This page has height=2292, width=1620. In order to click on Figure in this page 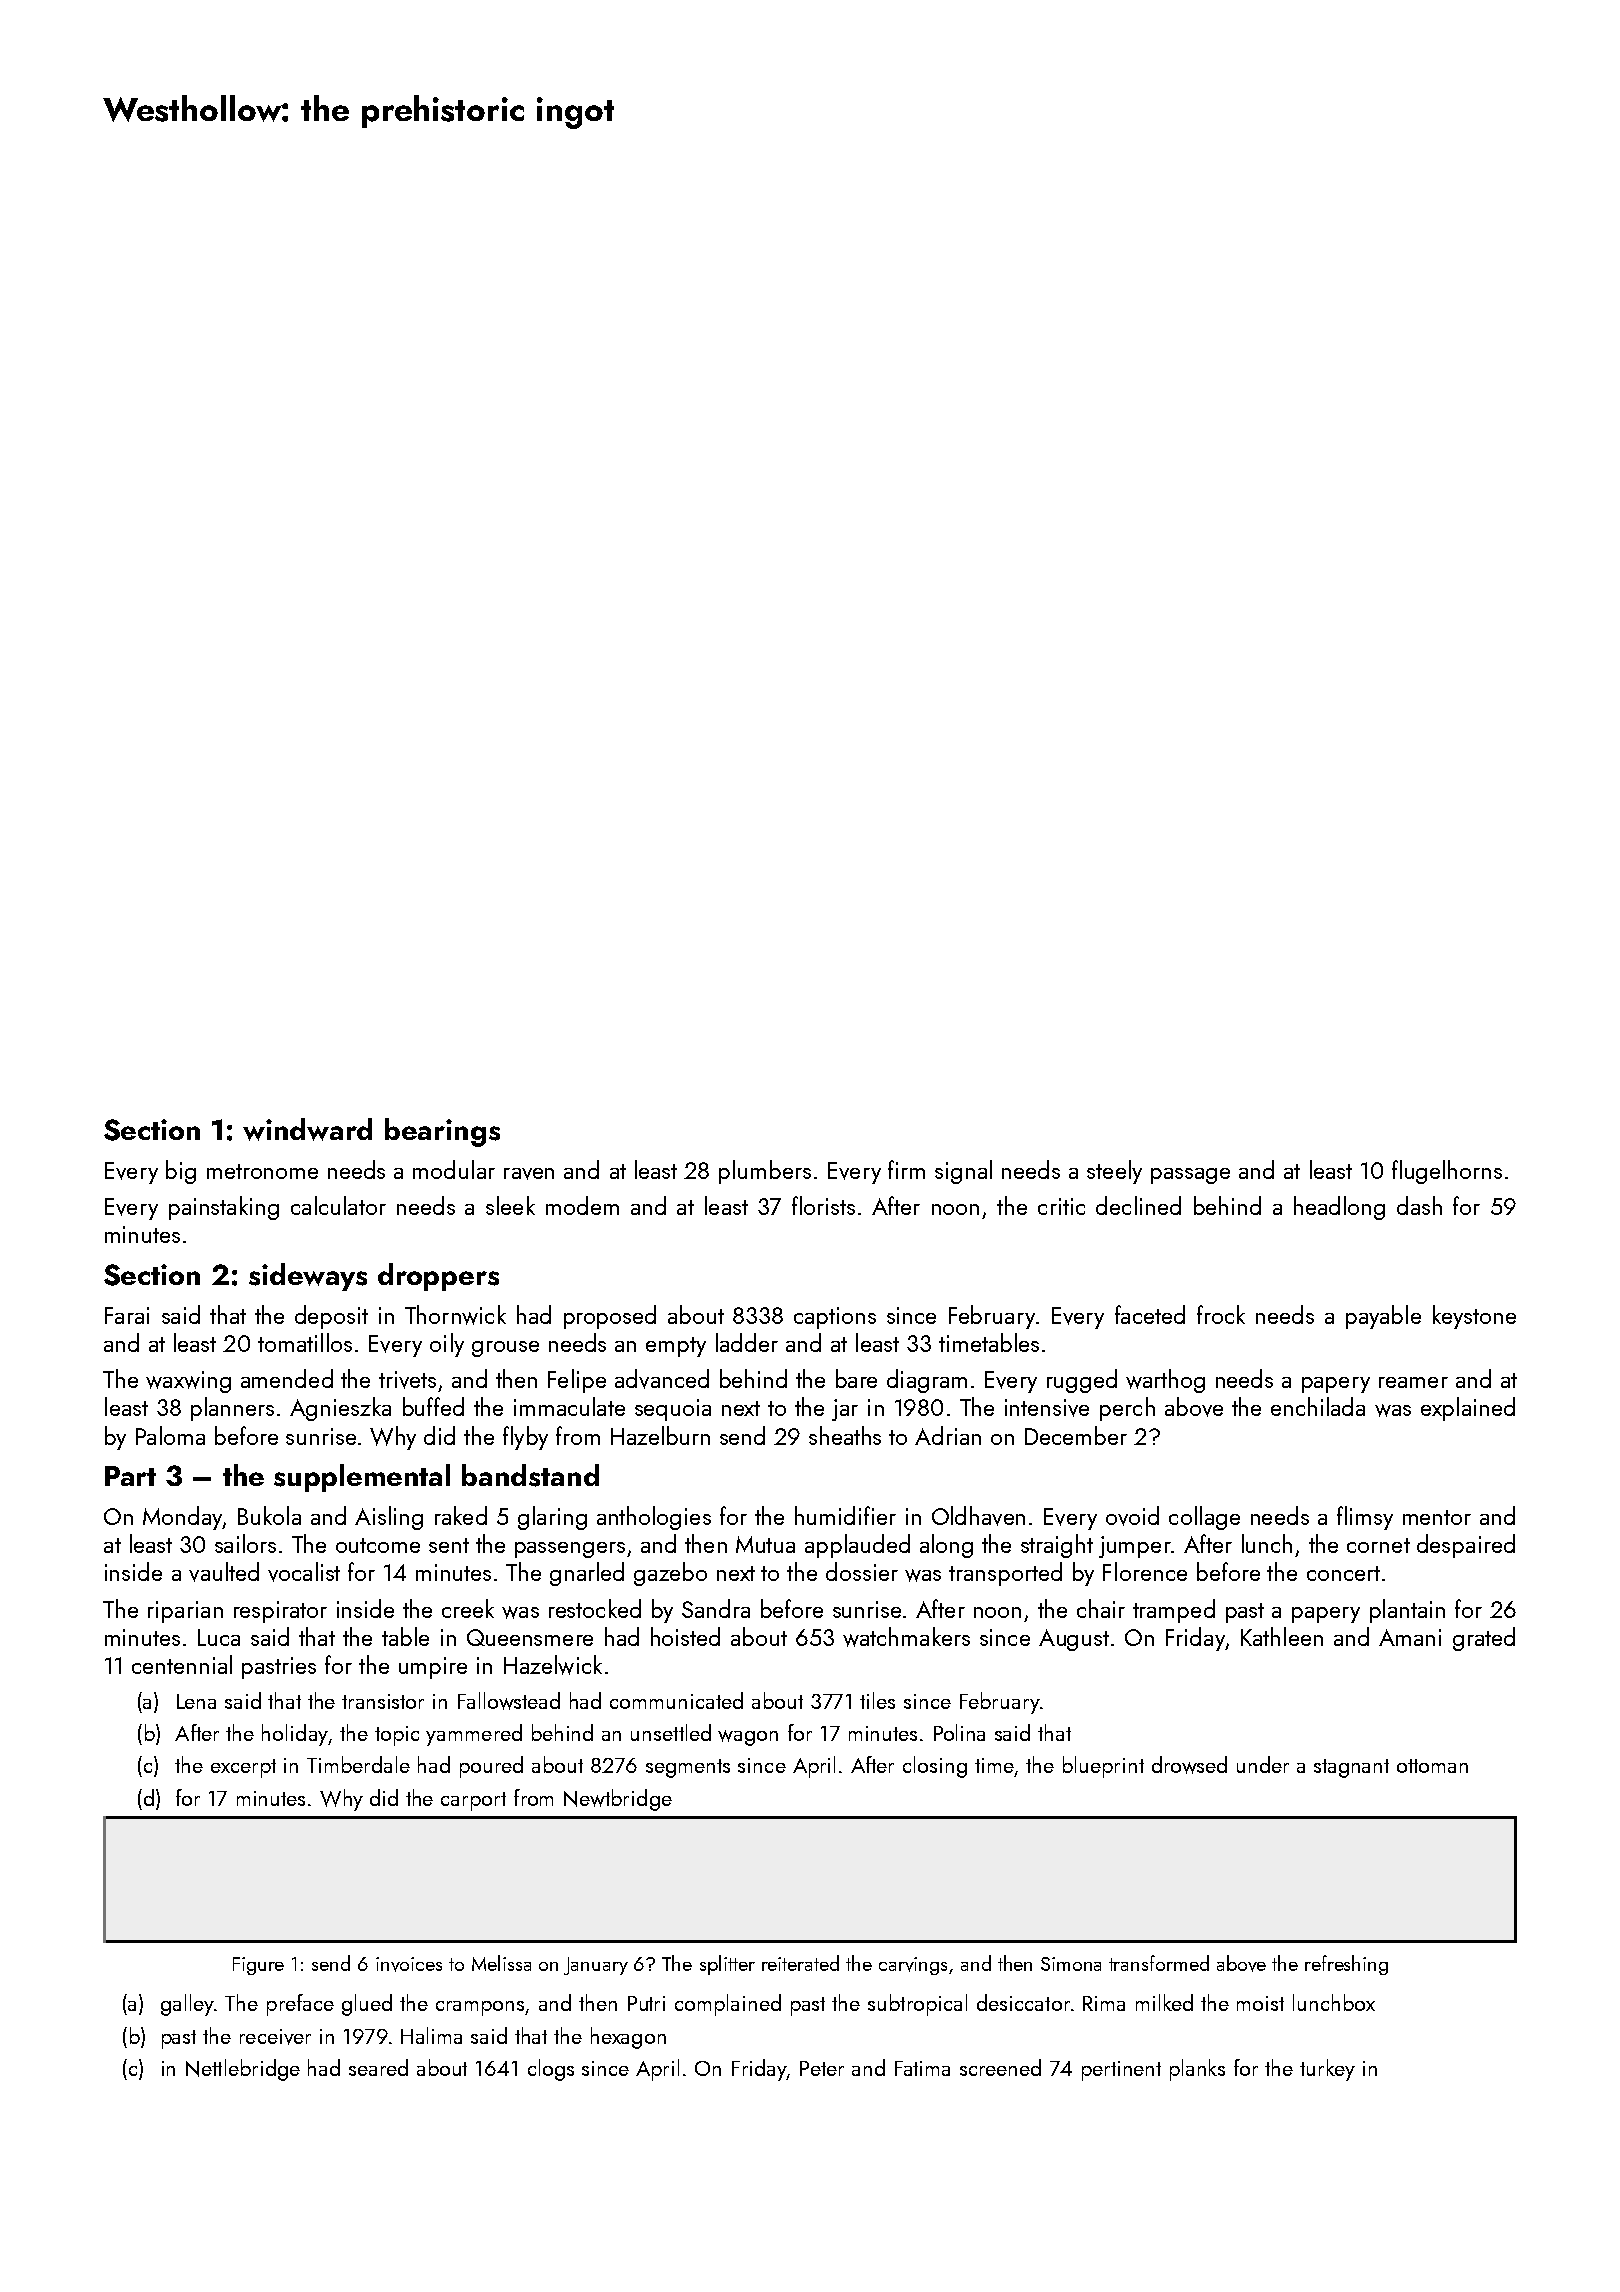, I will do `click(258, 1966)`.
